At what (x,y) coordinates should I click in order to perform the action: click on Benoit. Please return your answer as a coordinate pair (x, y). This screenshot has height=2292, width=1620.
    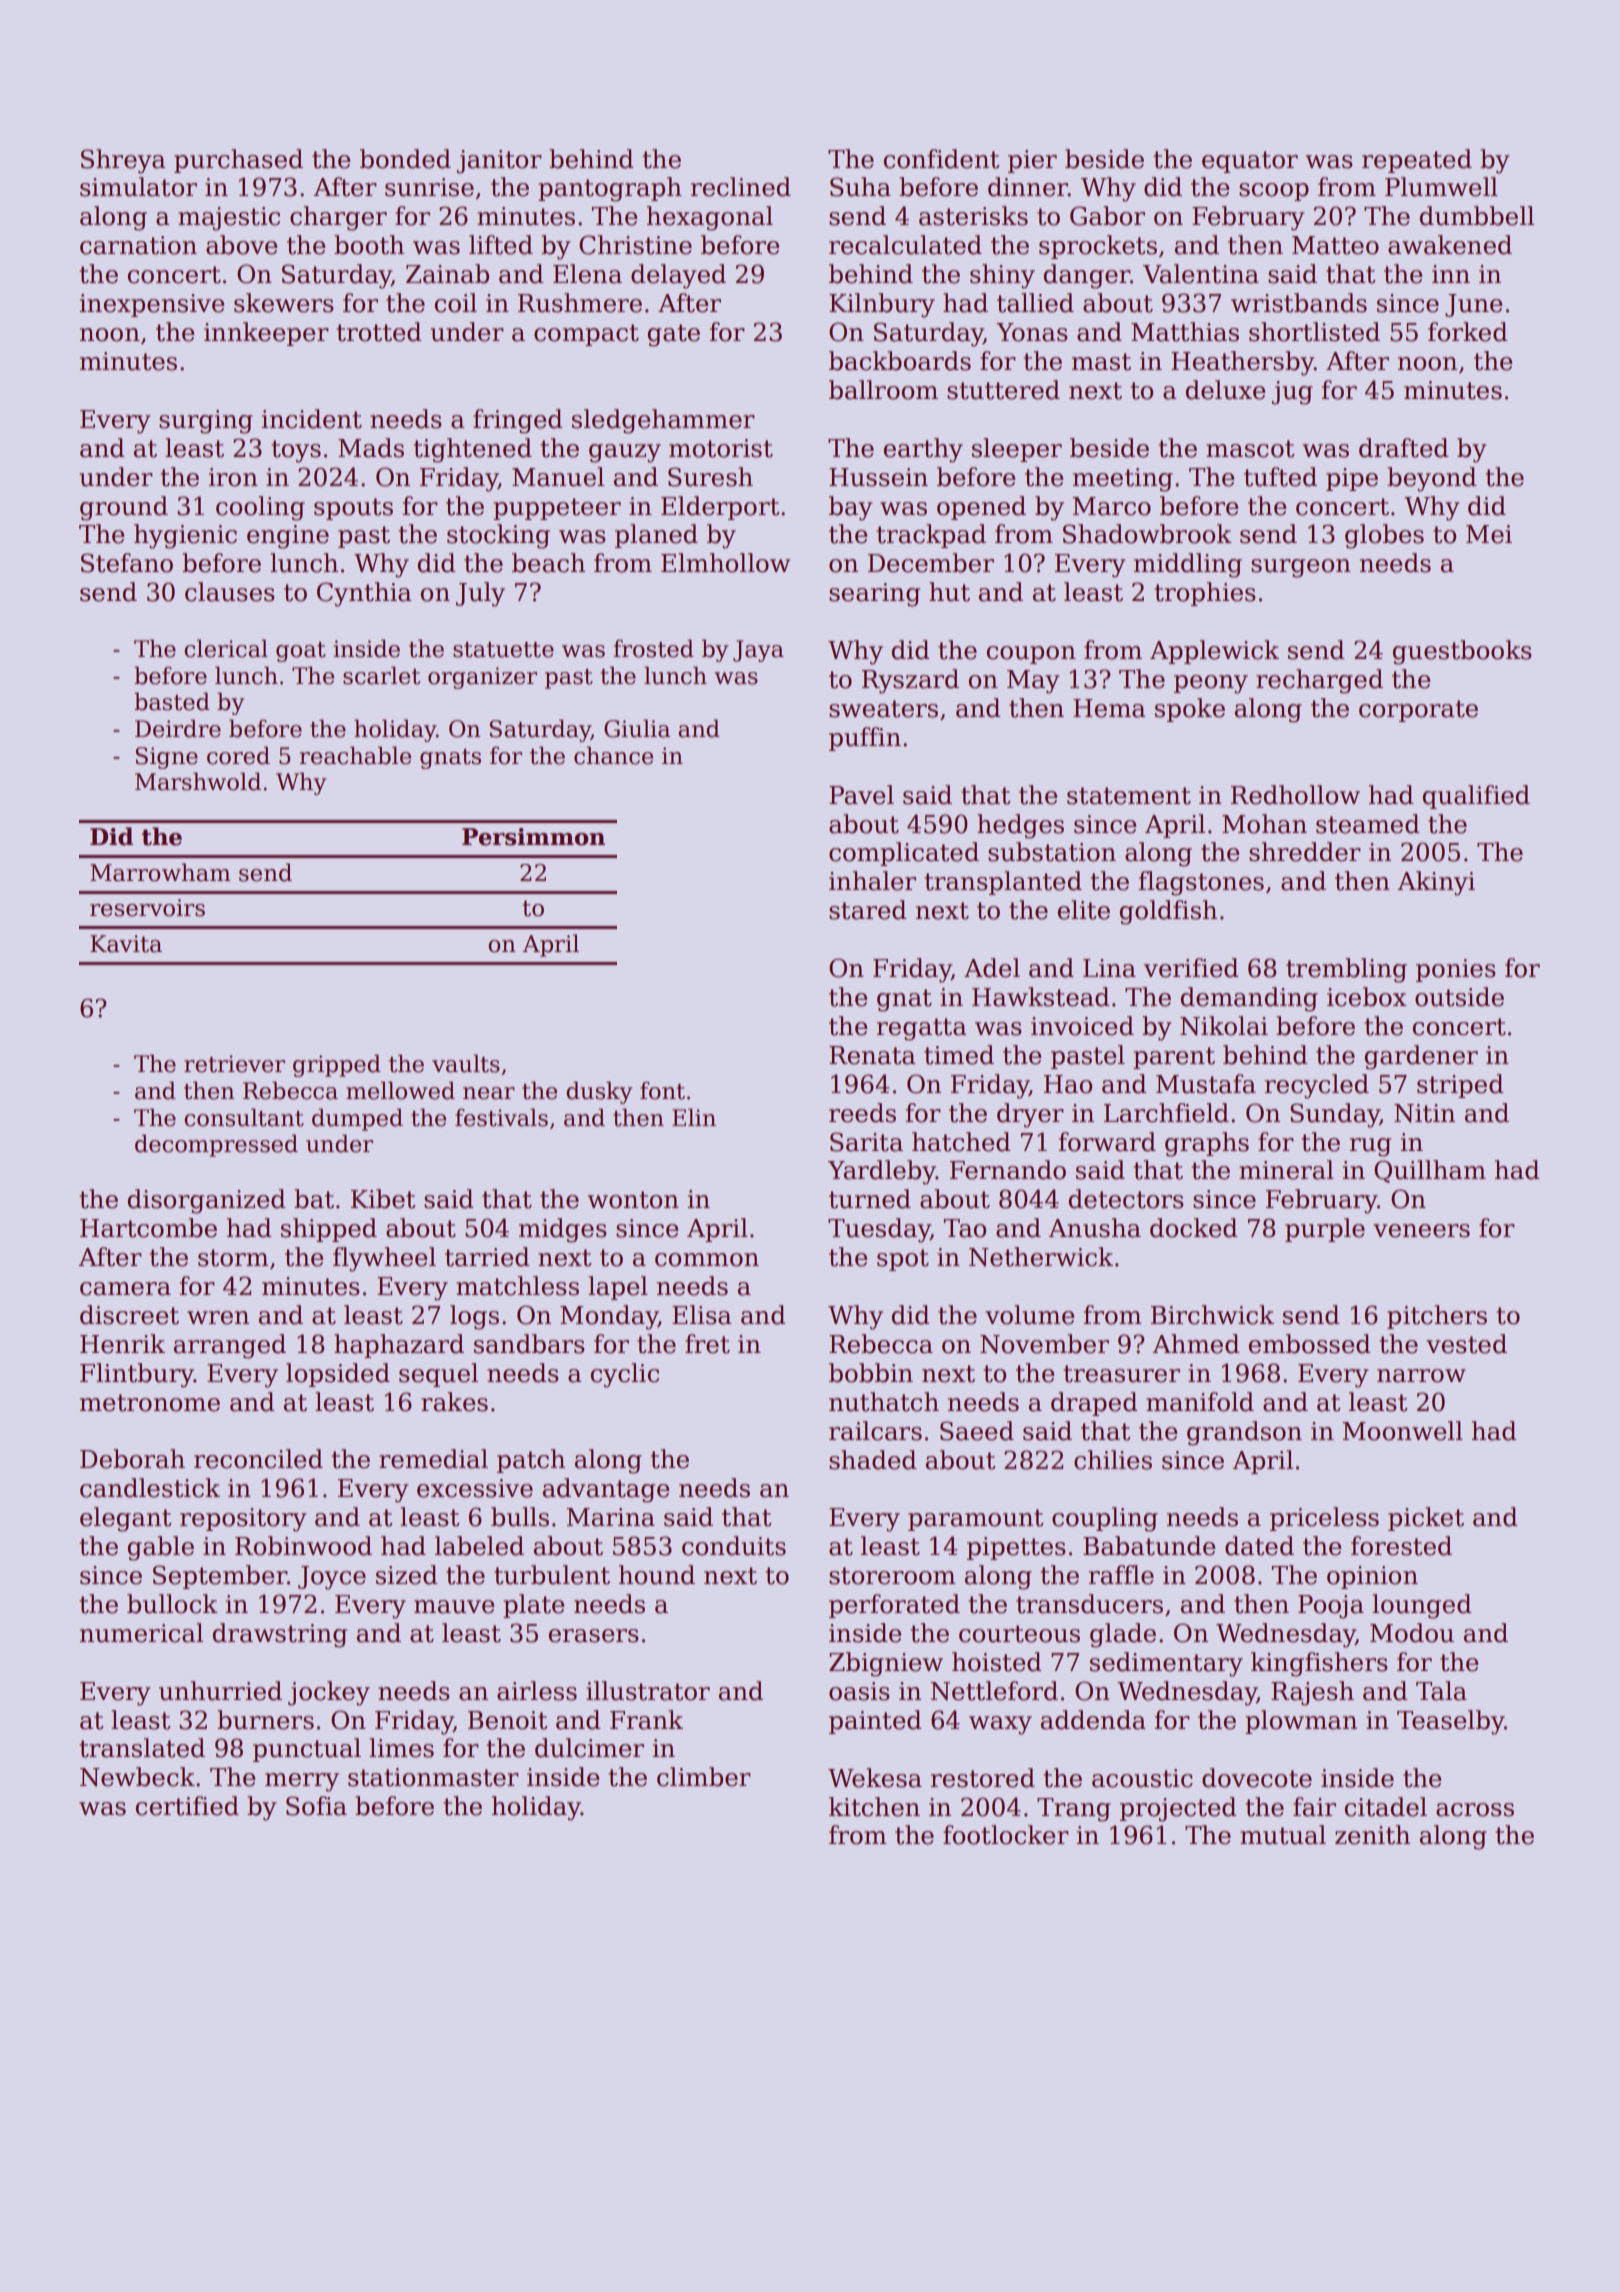
    Looking at the image, I should click on (508, 1720).
